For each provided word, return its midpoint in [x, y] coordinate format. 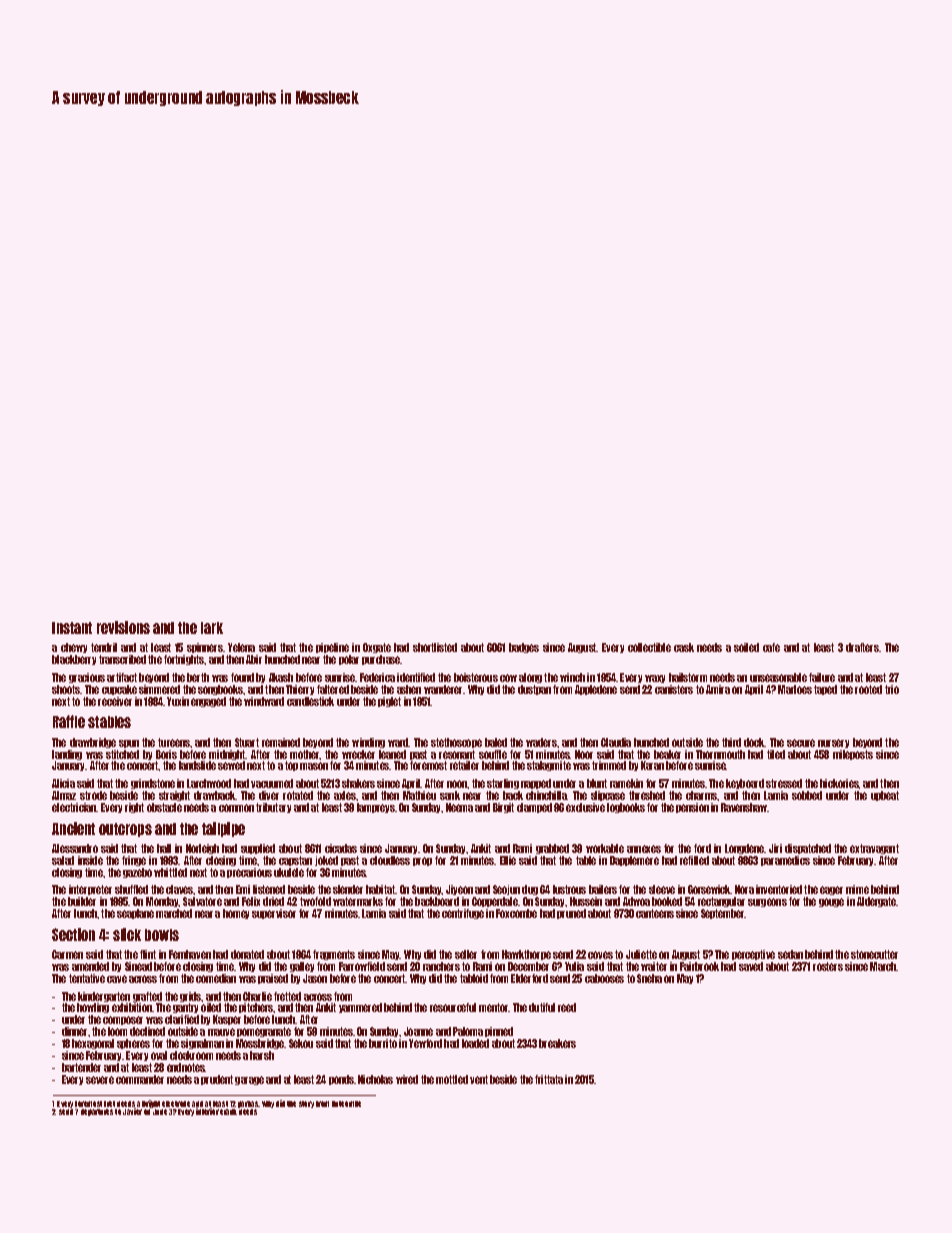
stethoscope [456, 743]
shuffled [131, 889]
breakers [557, 1043]
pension [692, 808]
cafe [771, 647]
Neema [459, 807]
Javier [132, 1111]
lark [212, 628]
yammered [360, 1008]
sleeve [662, 889]
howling [93, 1008]
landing [67, 755]
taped [825, 690]
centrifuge [463, 914]
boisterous [476, 677]
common [236, 808]
